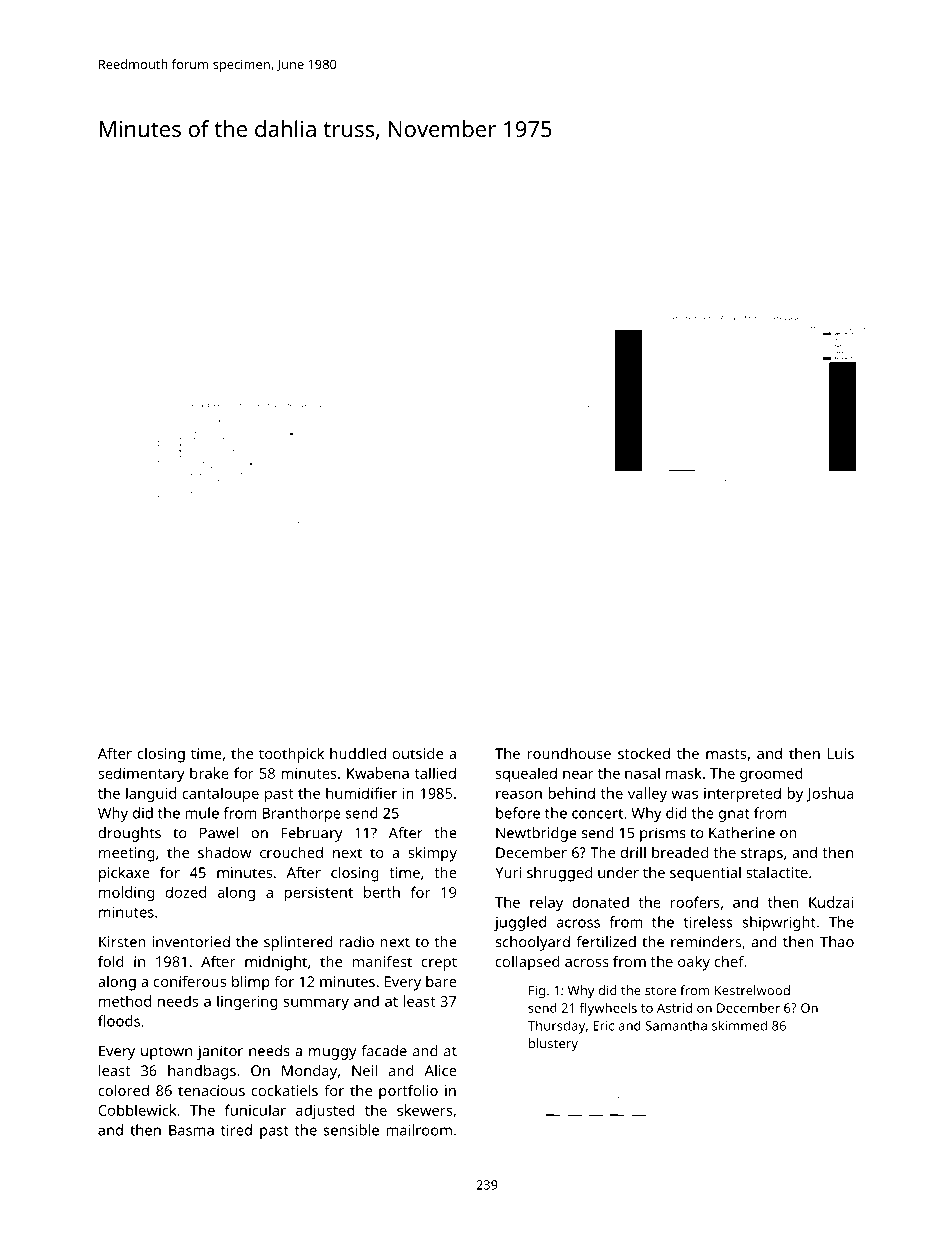  What do you see at coordinates (236, 1130) in the document?
I see `tired` at bounding box center [236, 1130].
